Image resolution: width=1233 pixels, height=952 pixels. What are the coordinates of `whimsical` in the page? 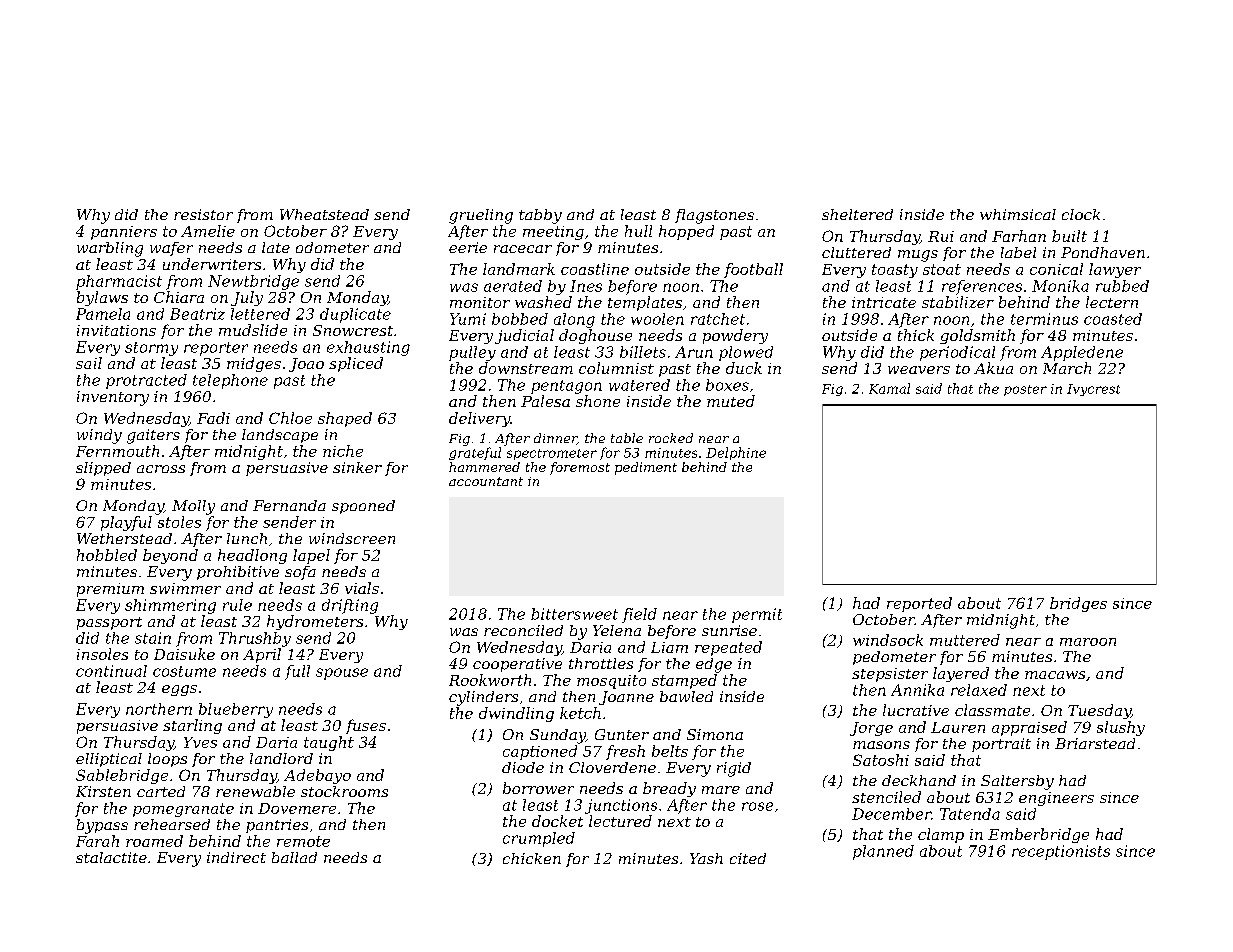 It's located at (1018, 214).
